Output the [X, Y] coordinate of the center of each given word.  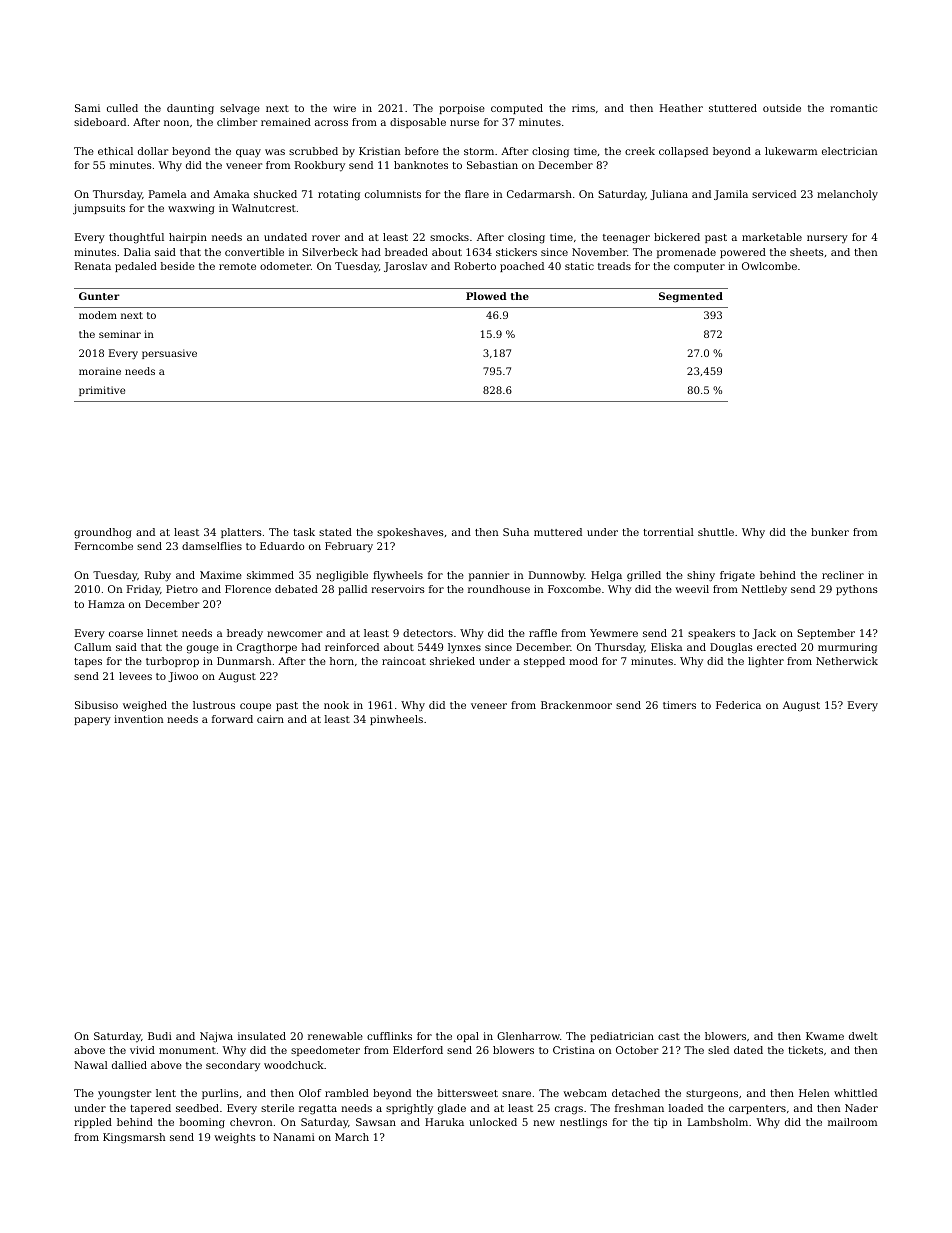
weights [235, 1138]
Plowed [486, 296]
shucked [275, 194]
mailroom [852, 1122]
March [352, 1137]
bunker [830, 532]
